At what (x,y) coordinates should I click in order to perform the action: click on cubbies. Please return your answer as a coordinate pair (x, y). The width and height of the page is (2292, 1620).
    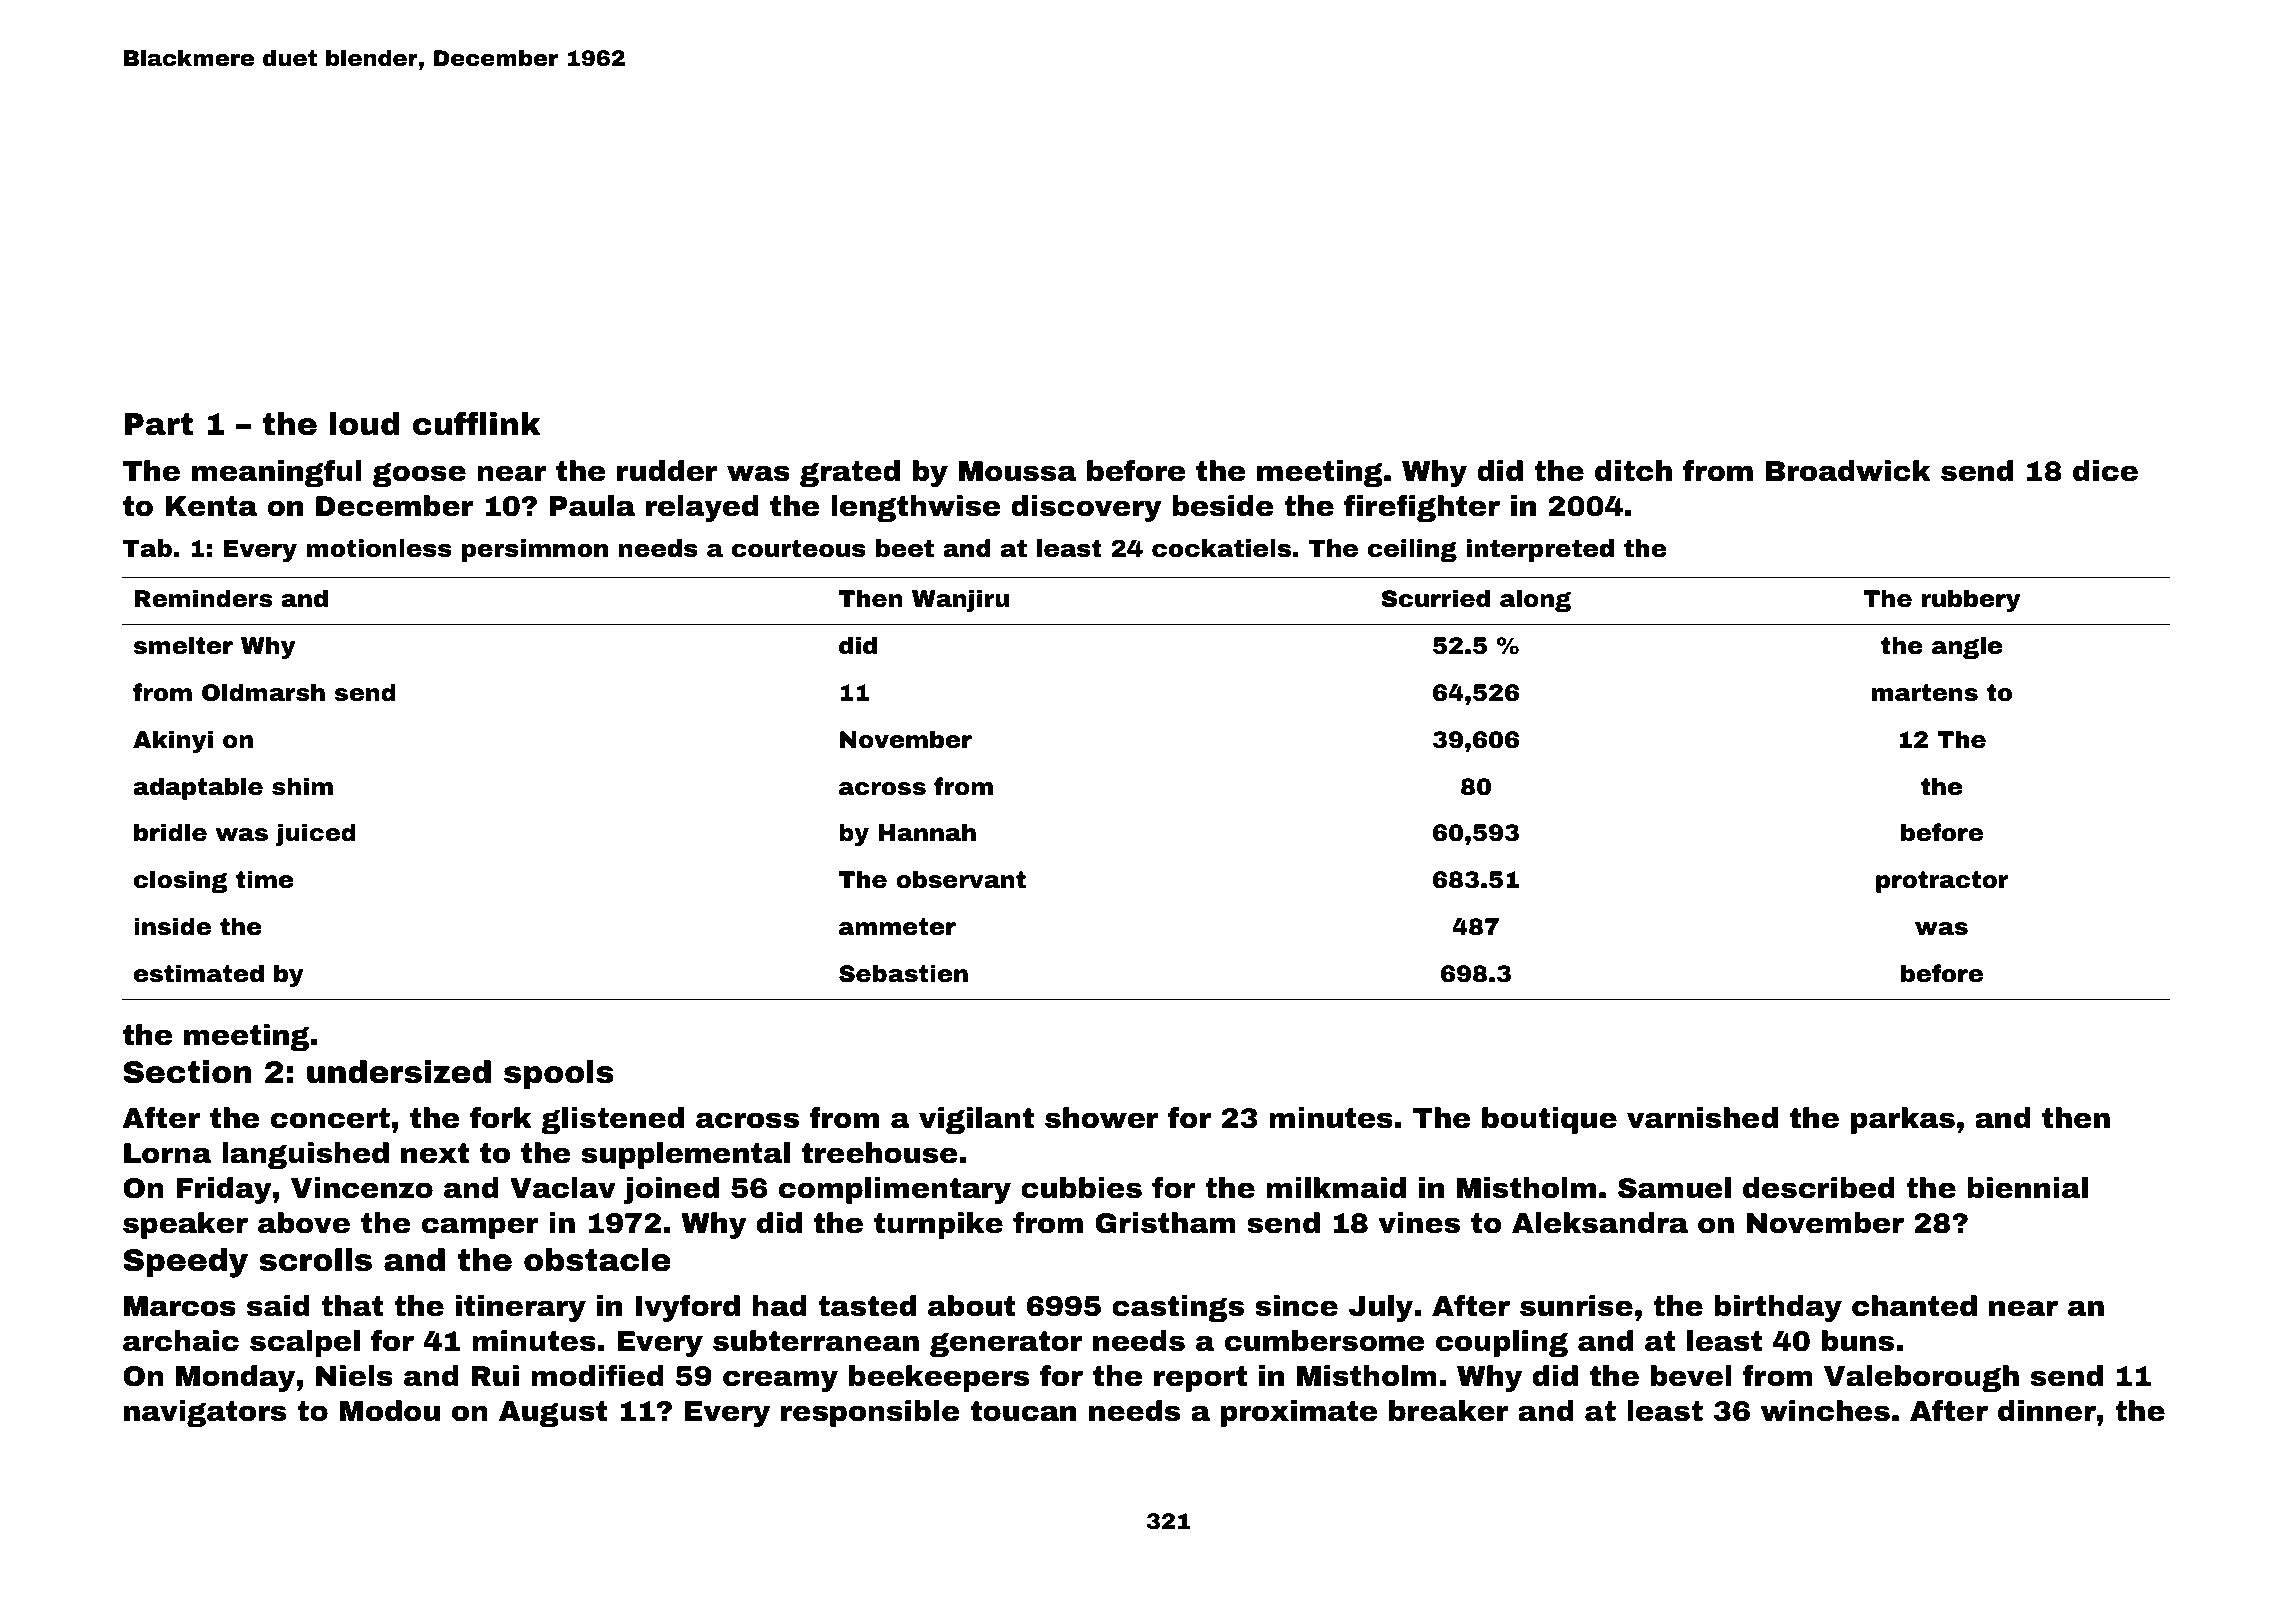
    Looking at the image, I should click on (1081, 1188).
